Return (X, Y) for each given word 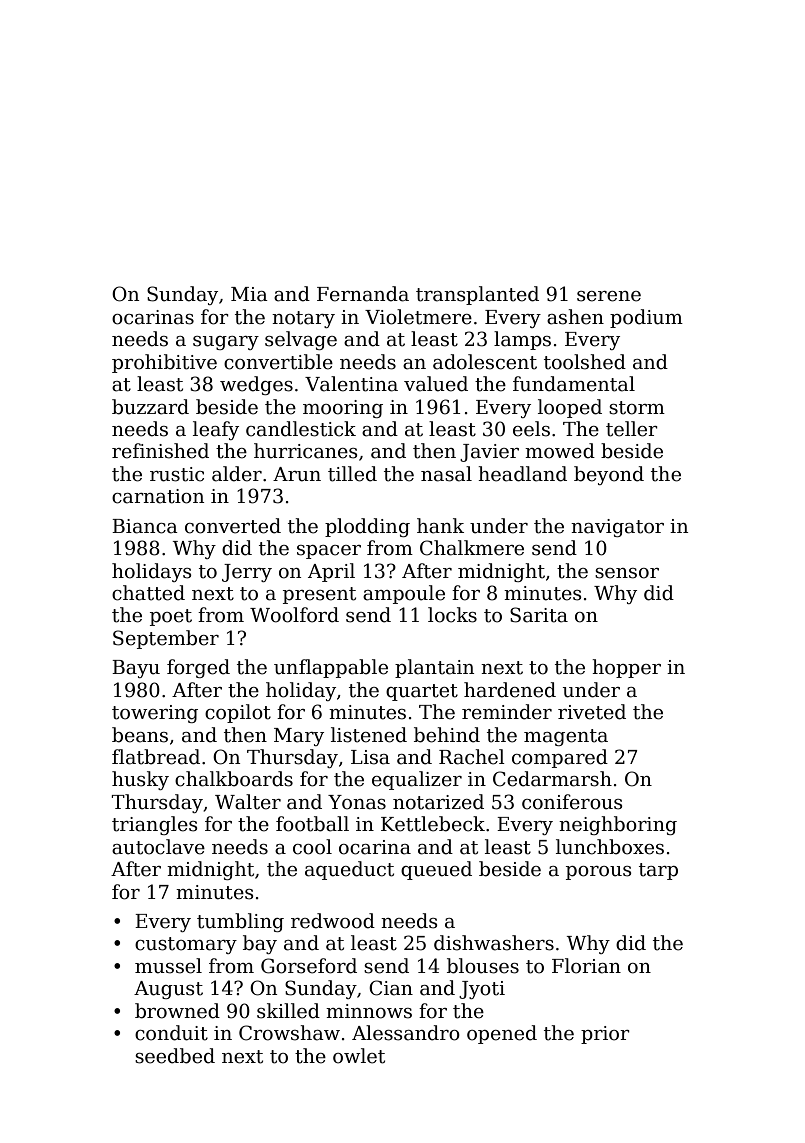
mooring (343, 409)
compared (560, 758)
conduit (171, 1033)
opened (502, 1034)
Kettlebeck (433, 824)
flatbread (156, 757)
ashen (575, 317)
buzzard (150, 407)
